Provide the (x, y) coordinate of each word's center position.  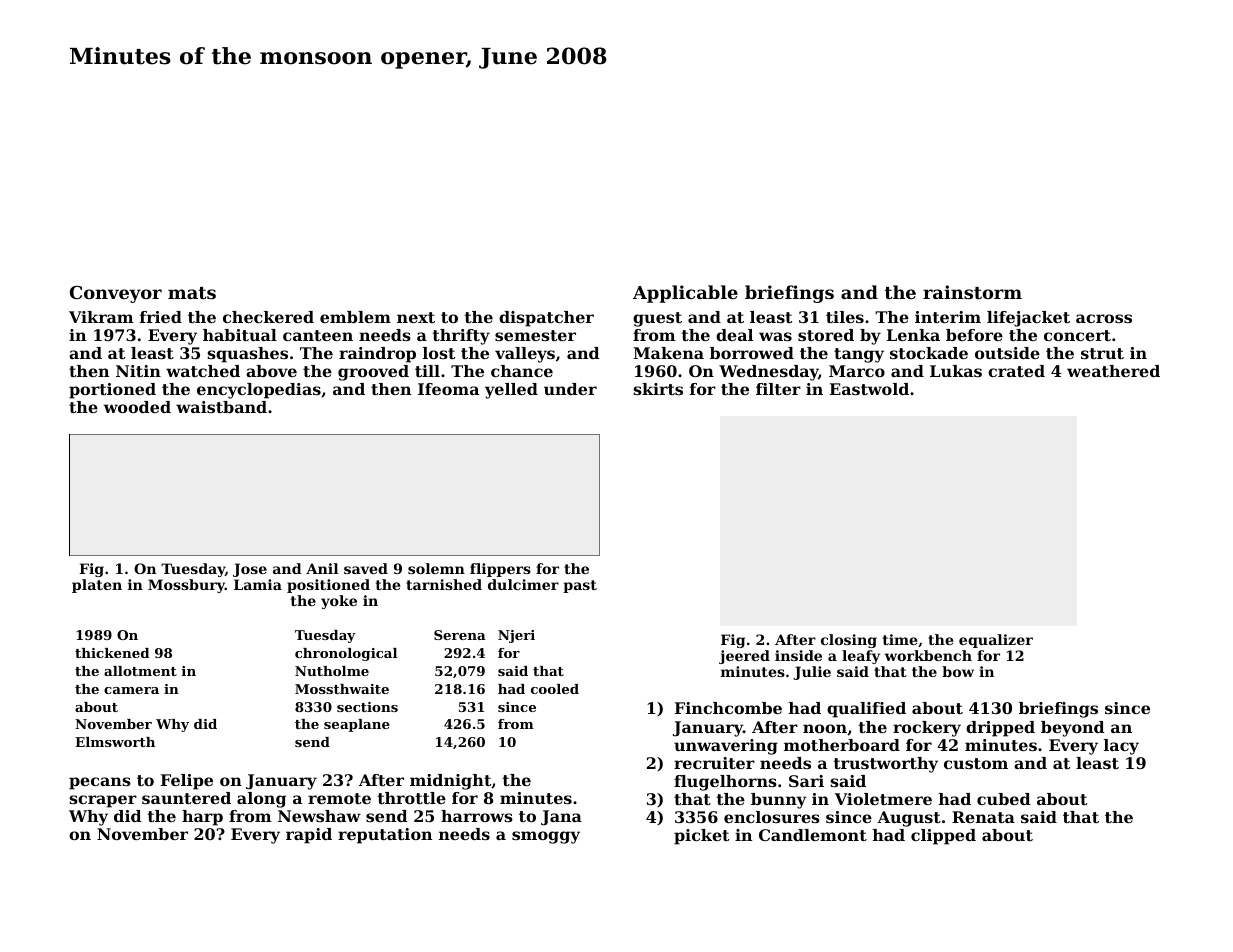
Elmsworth (115, 742)
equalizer (996, 641)
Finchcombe (728, 708)
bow (958, 671)
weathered (1113, 371)
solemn (436, 568)
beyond (1073, 729)
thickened (112, 653)
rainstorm (972, 292)
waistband (221, 407)
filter (778, 389)
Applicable (685, 294)
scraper (103, 801)
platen (97, 586)
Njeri (516, 636)
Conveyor (116, 294)
